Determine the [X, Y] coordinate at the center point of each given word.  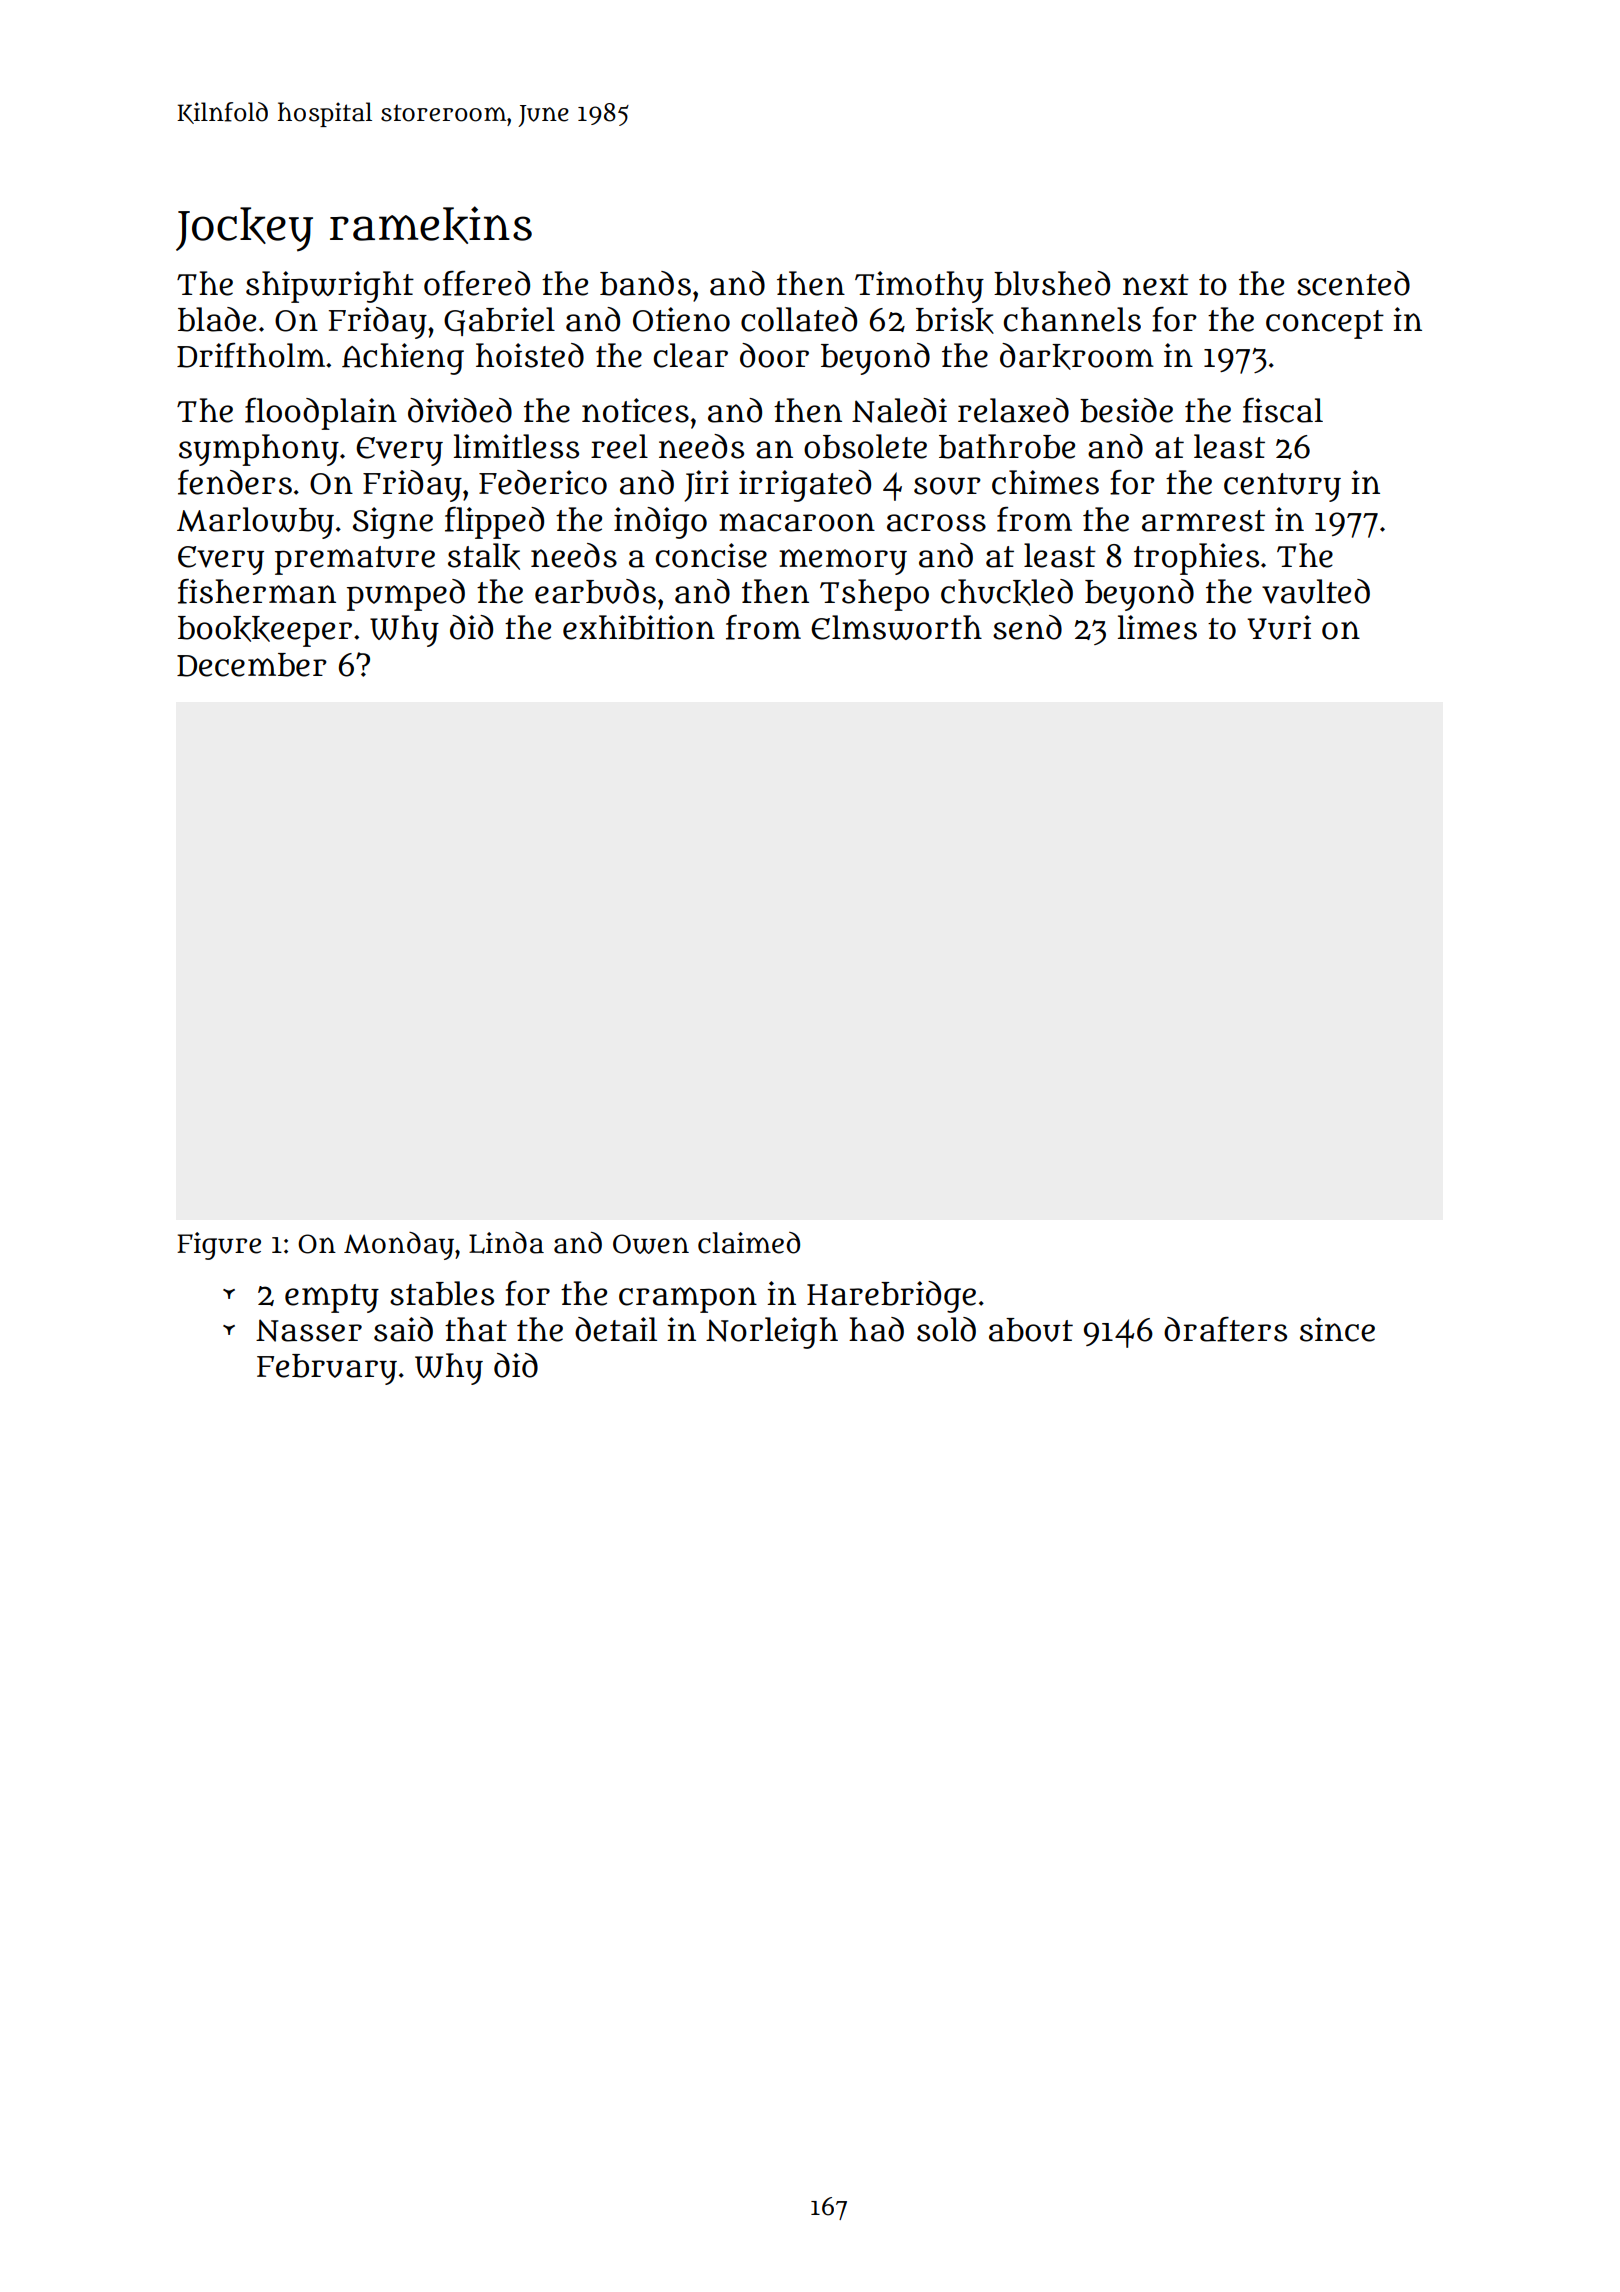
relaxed [1013, 410]
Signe [393, 523]
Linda [506, 1243]
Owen [651, 1244]
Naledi [899, 410]
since [1337, 1329]
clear [690, 355]
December [252, 665]
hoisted [530, 355]
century [1282, 487]
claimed [749, 1243]
